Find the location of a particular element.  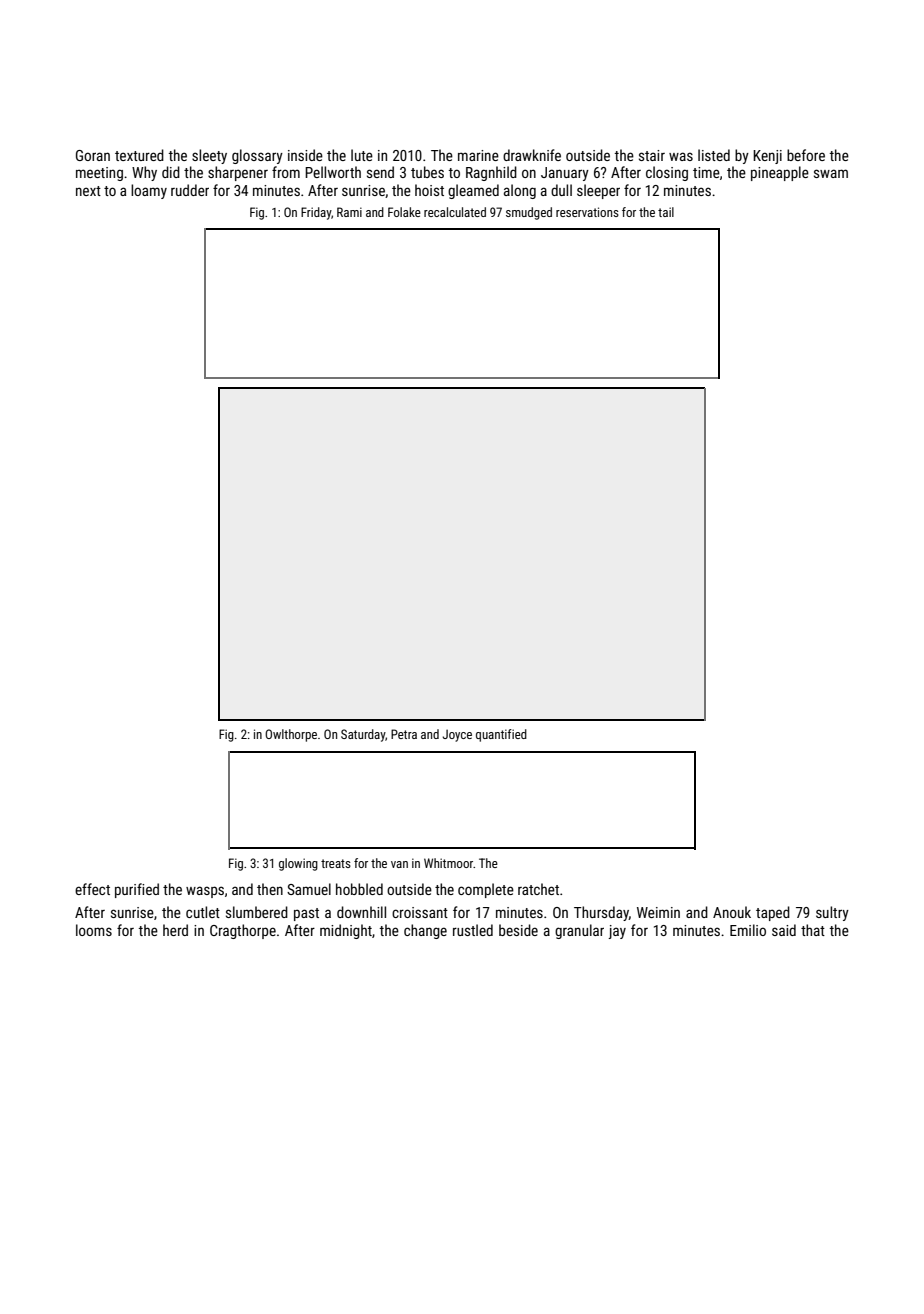

inside is located at coordinates (305, 155).
